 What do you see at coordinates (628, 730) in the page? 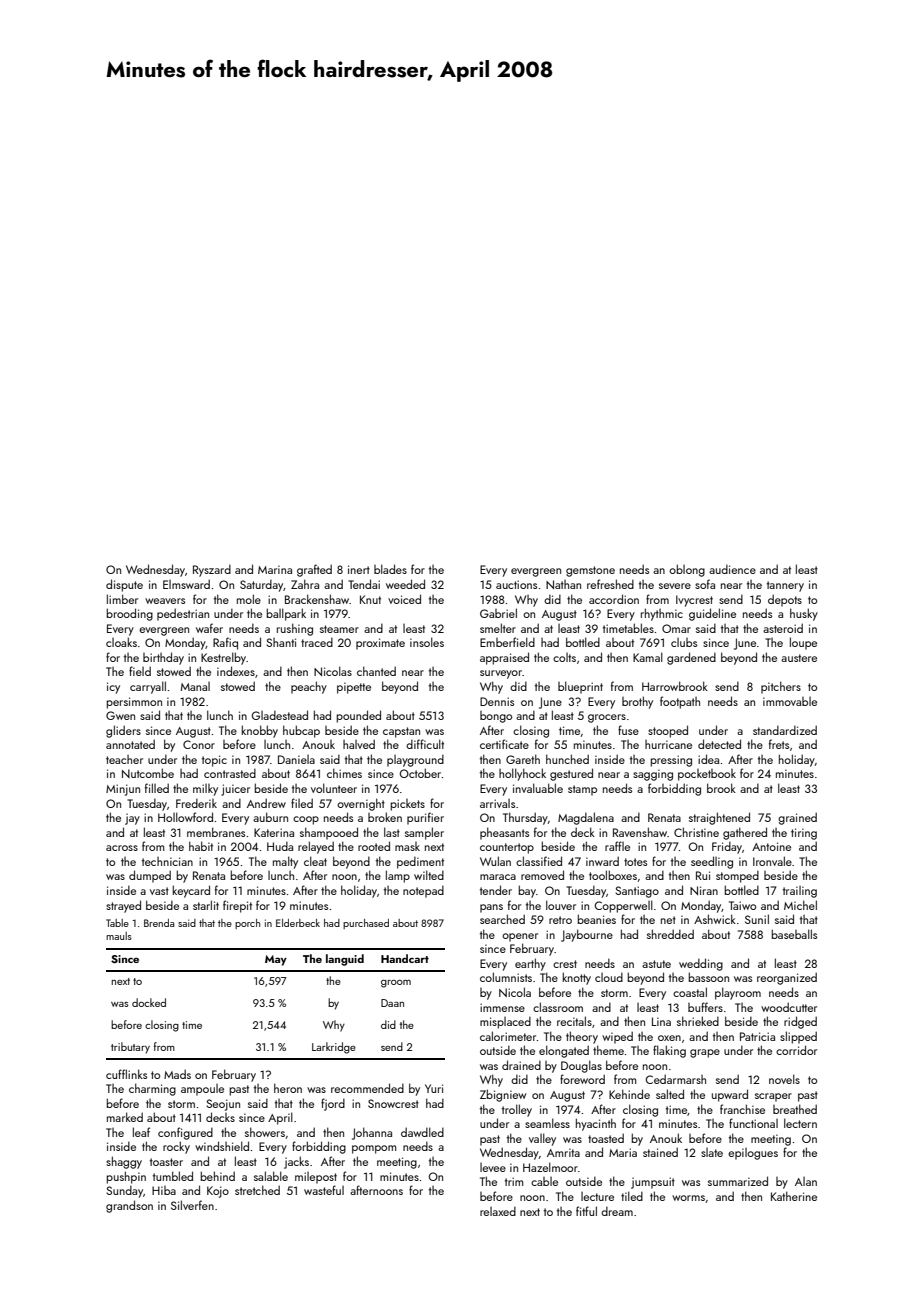
I see `fuse` at bounding box center [628, 730].
